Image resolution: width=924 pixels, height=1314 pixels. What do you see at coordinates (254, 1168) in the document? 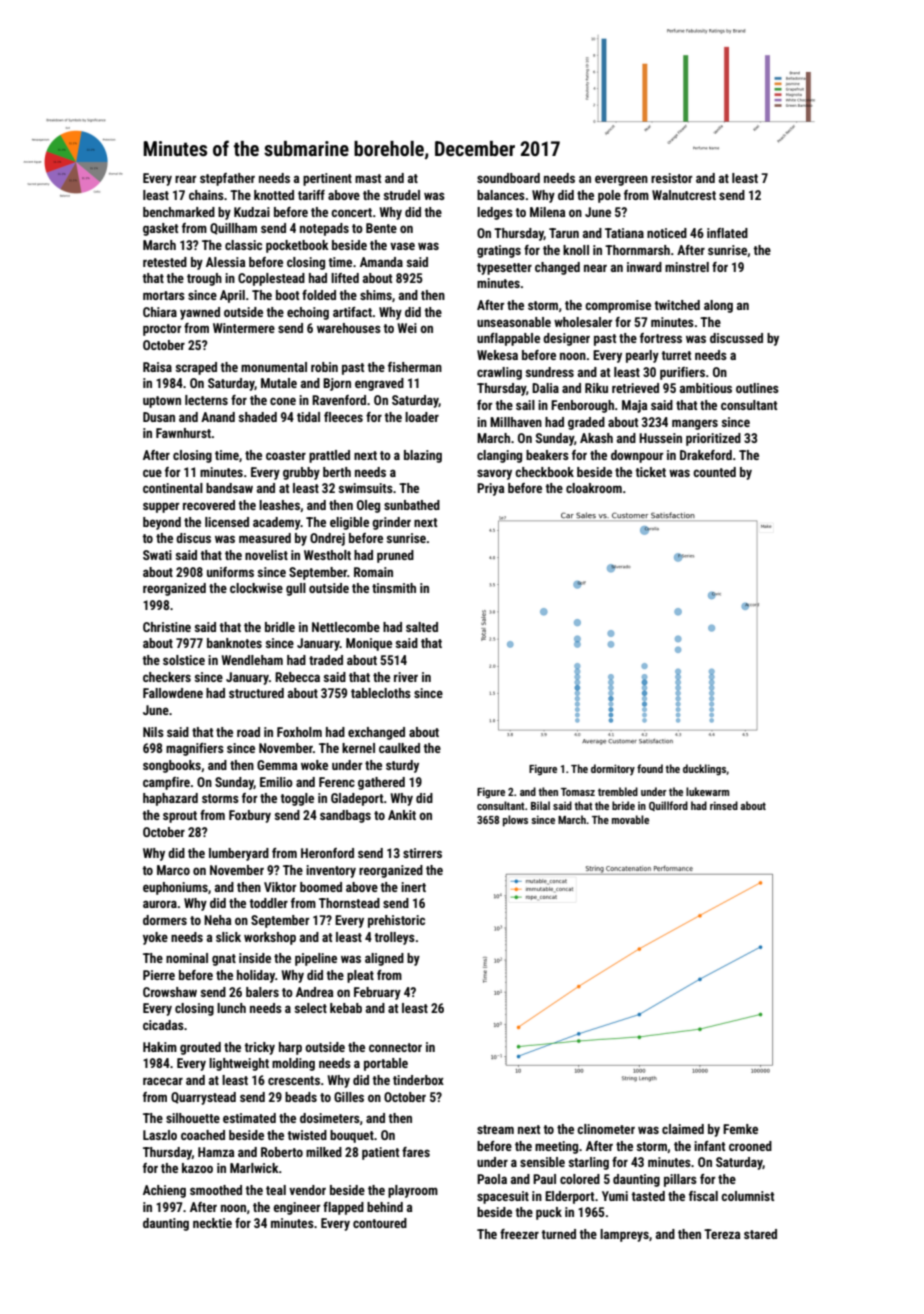
I see `Marlwick` at bounding box center [254, 1168].
